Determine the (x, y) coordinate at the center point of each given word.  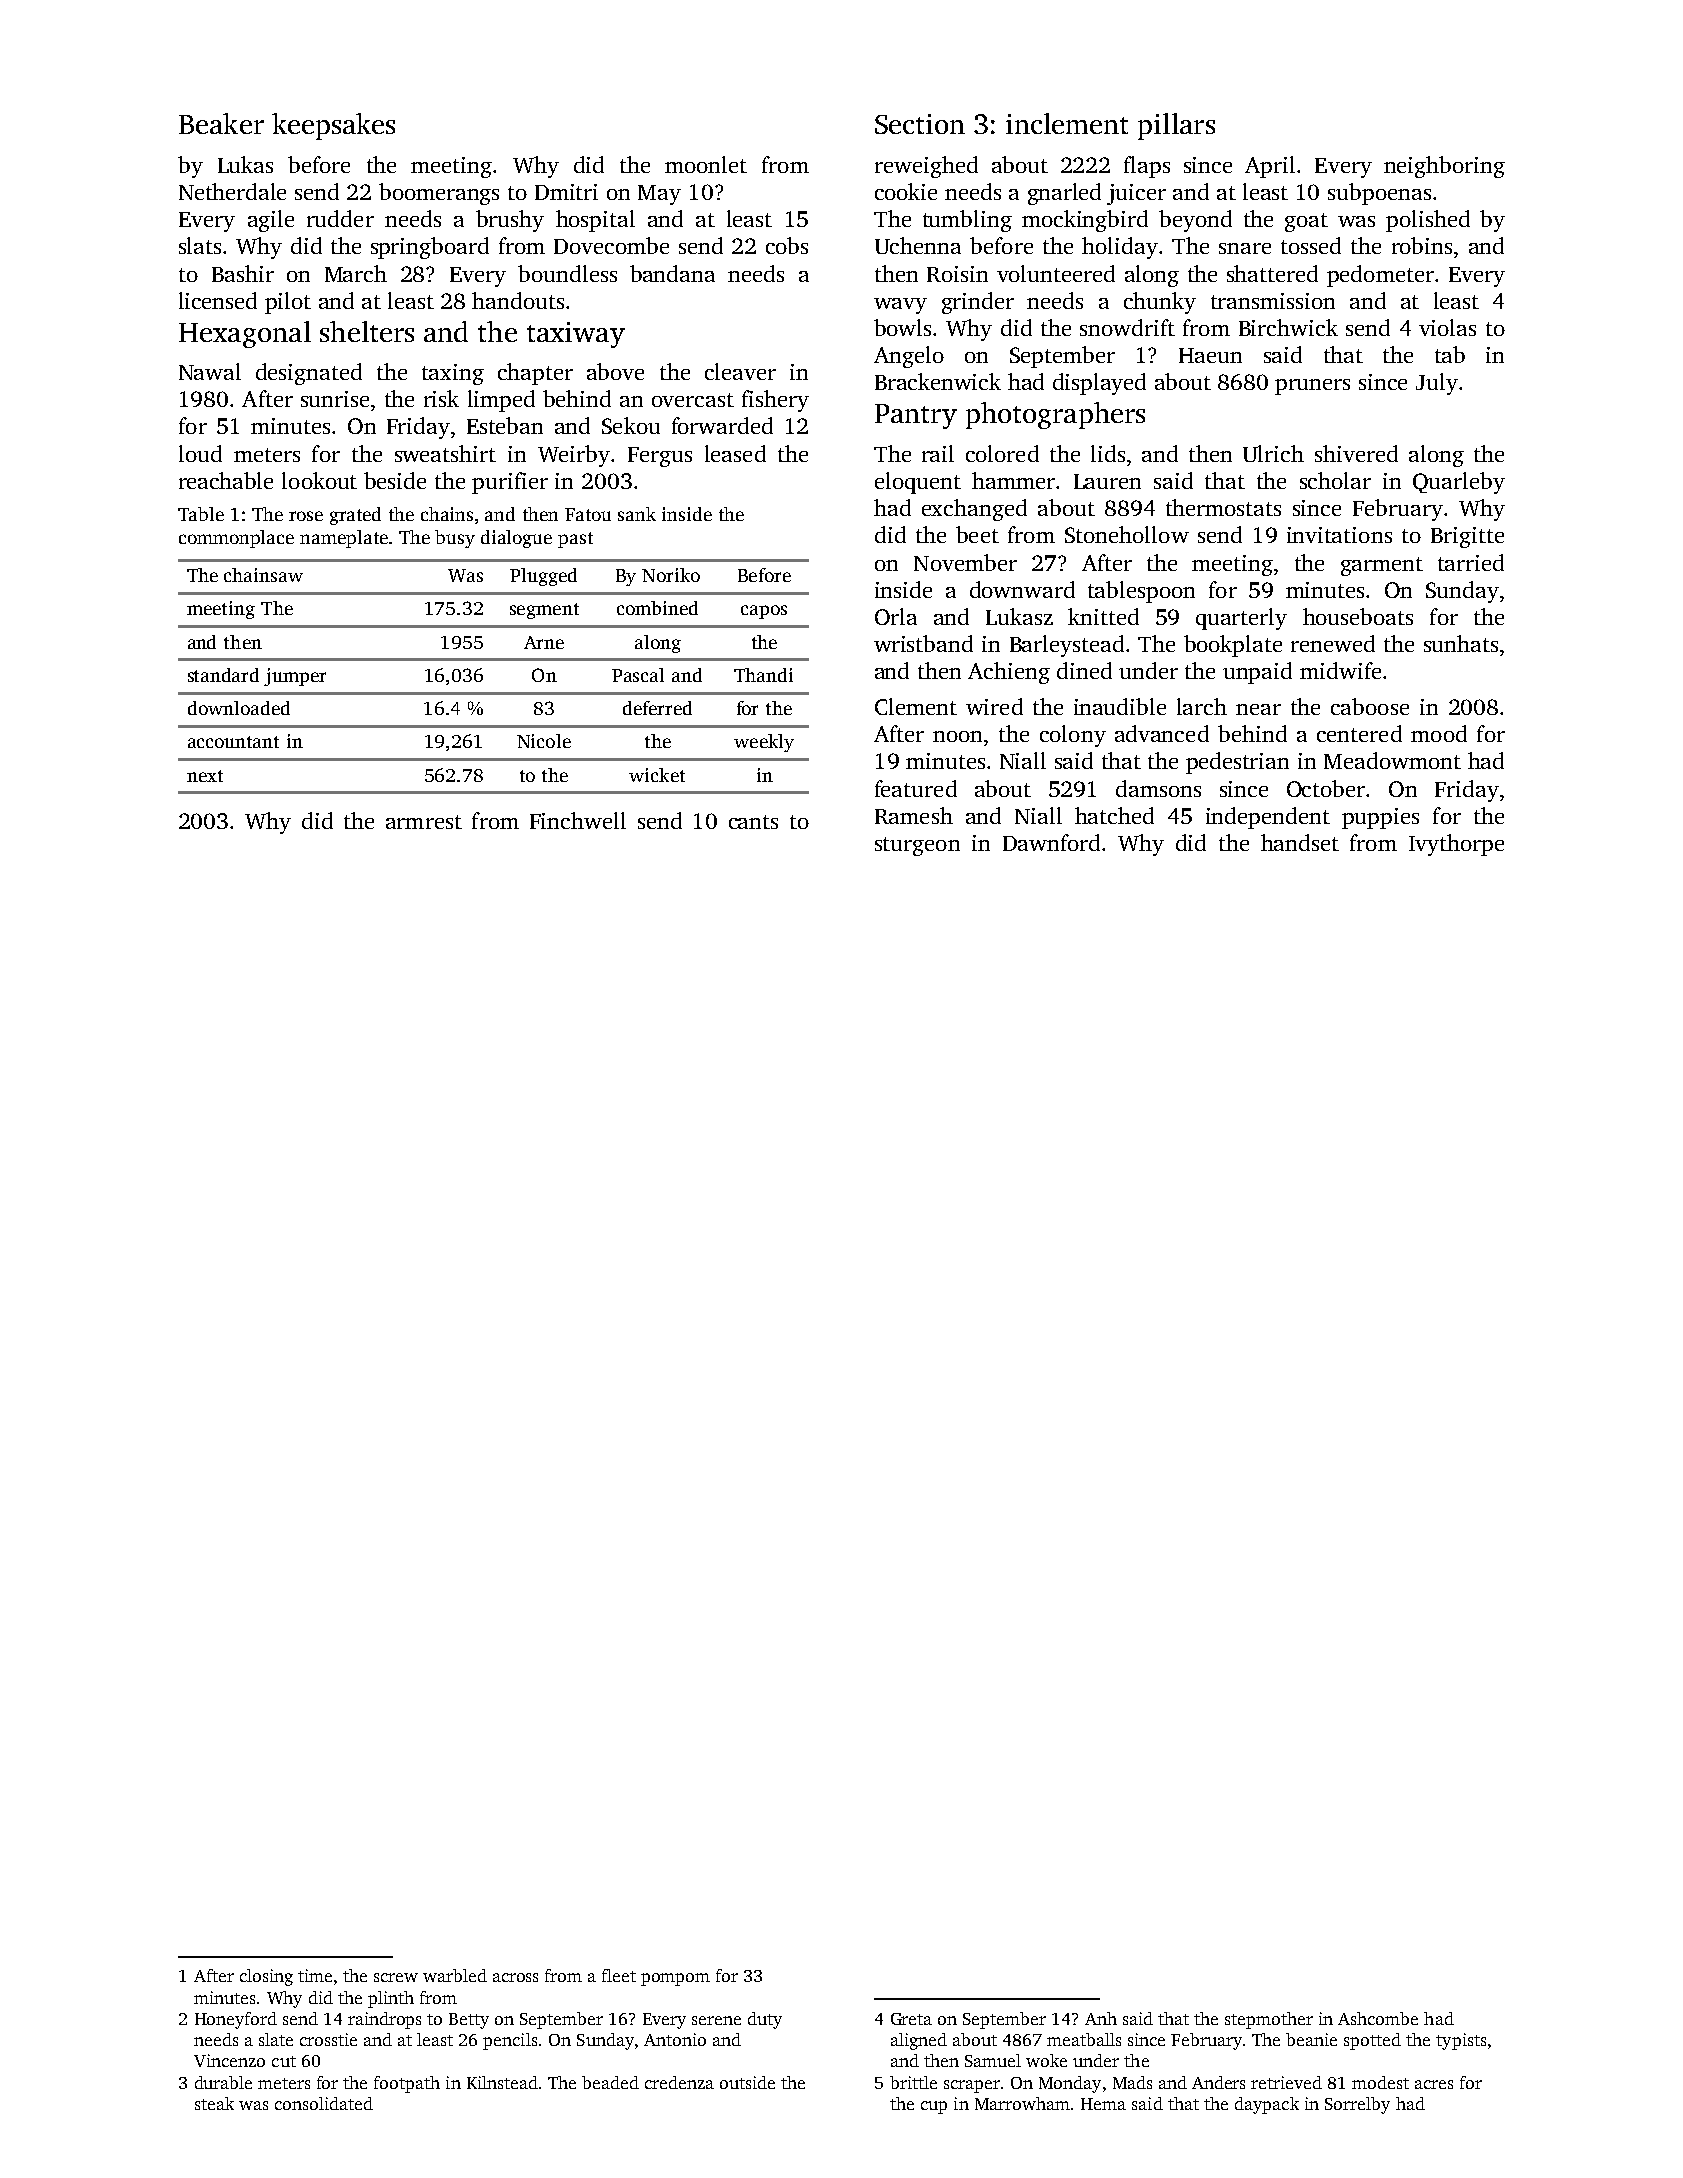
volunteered (1056, 273)
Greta (911, 2019)
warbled (455, 1975)
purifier (510, 483)
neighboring (1444, 167)
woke (1046, 2060)
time (315, 1975)
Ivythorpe (1456, 845)
